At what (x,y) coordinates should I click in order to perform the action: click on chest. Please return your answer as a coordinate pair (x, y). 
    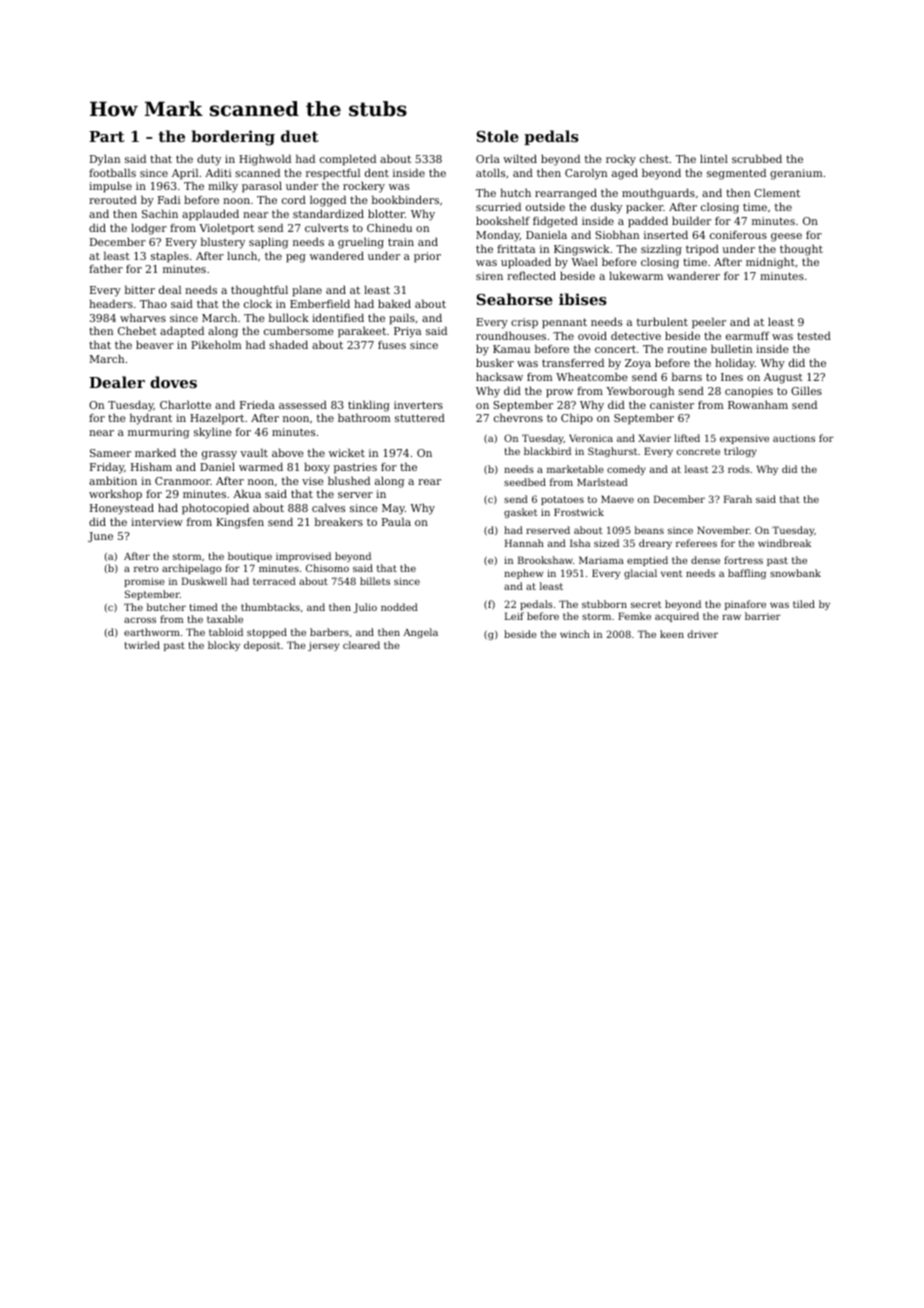
    Looking at the image, I should click on (654, 158).
